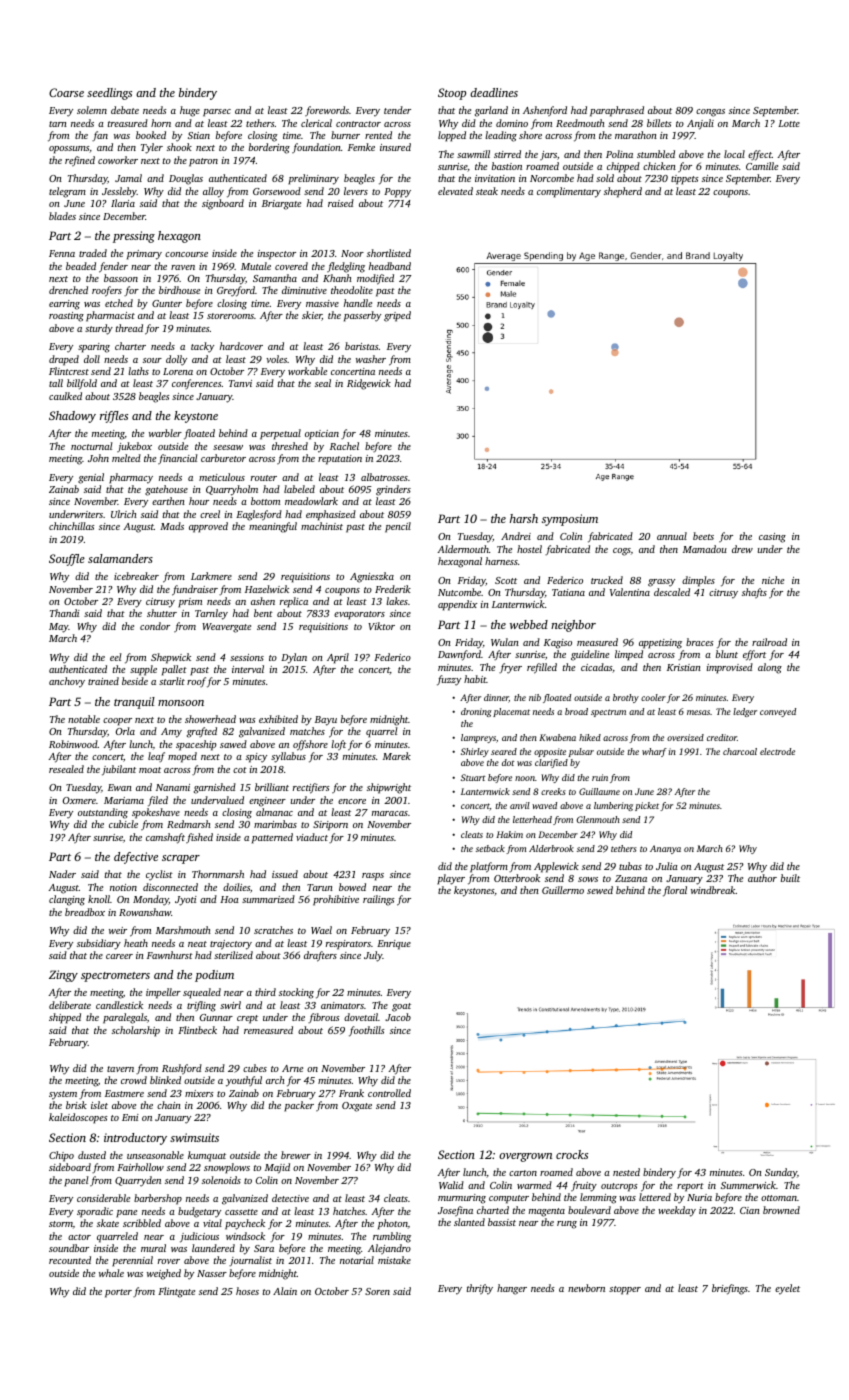 The height and width of the page is (1400, 849). What do you see at coordinates (66, 92) in the page?
I see `Coarse` at bounding box center [66, 92].
